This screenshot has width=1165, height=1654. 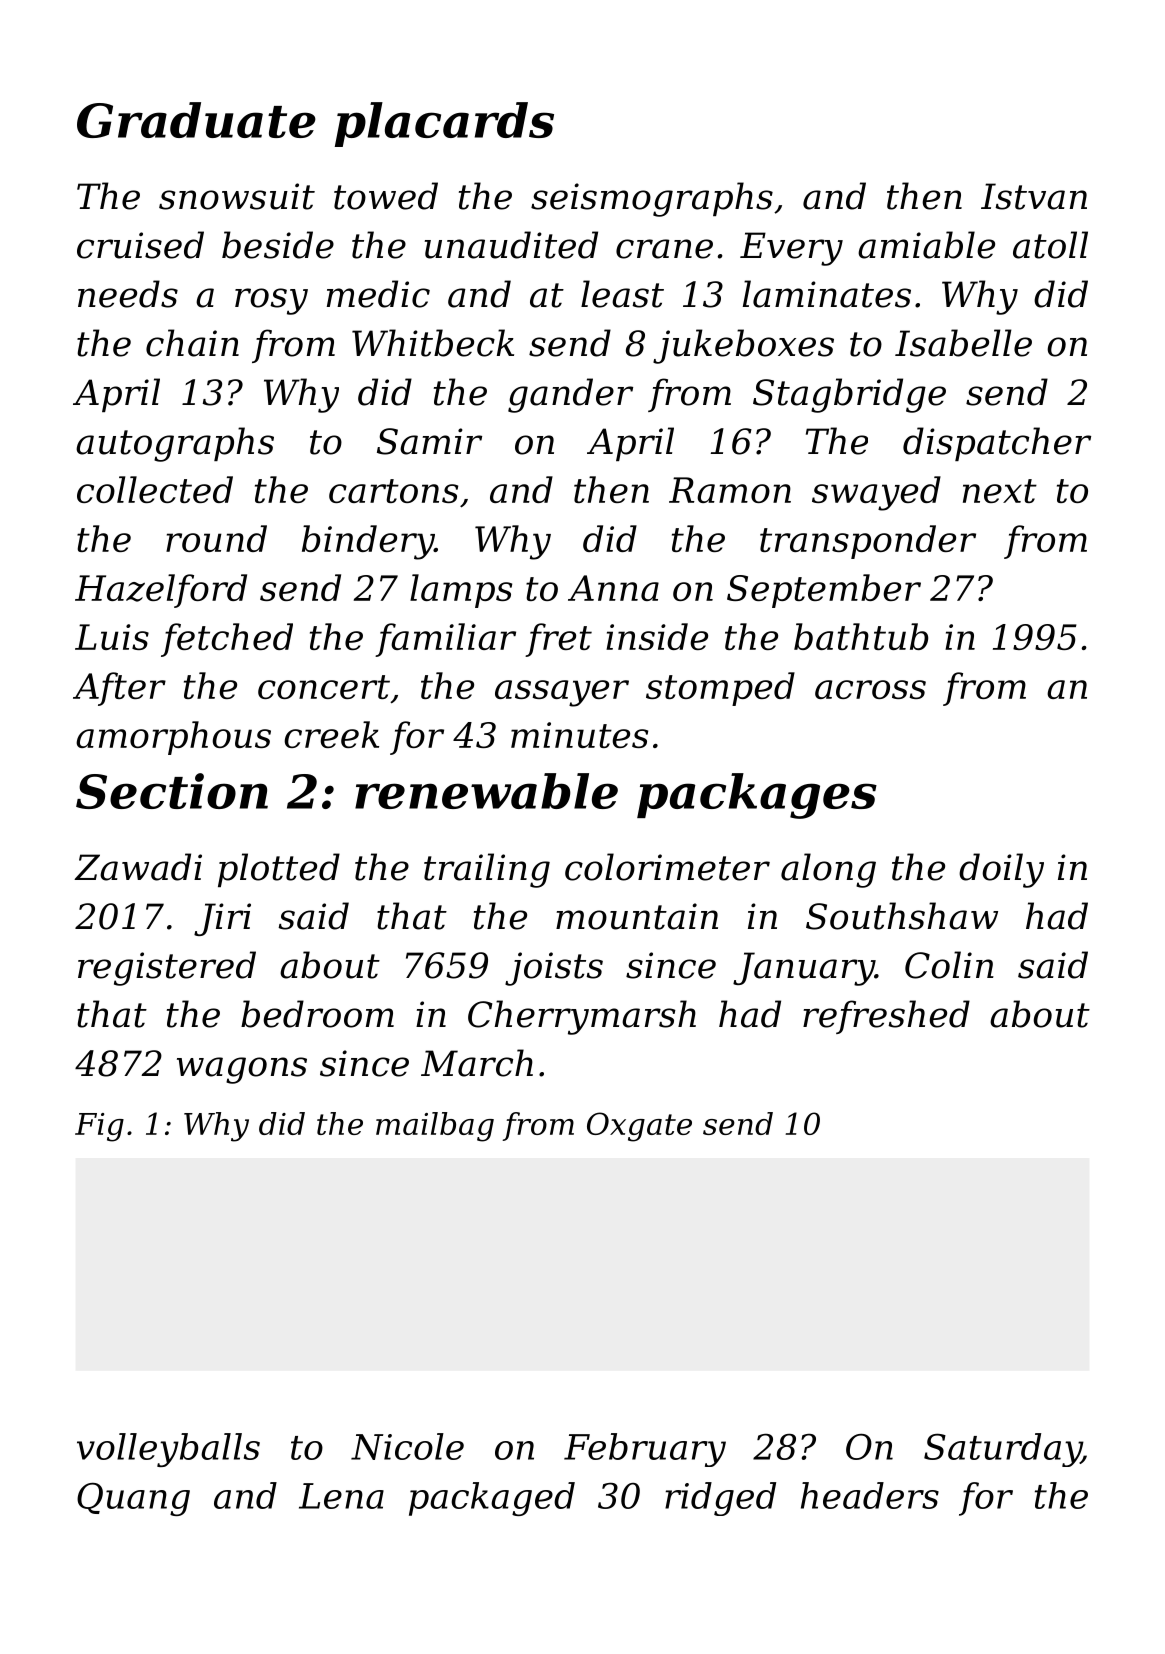 What do you see at coordinates (861, 636) in the screenshot?
I see `bathtub` at bounding box center [861, 636].
